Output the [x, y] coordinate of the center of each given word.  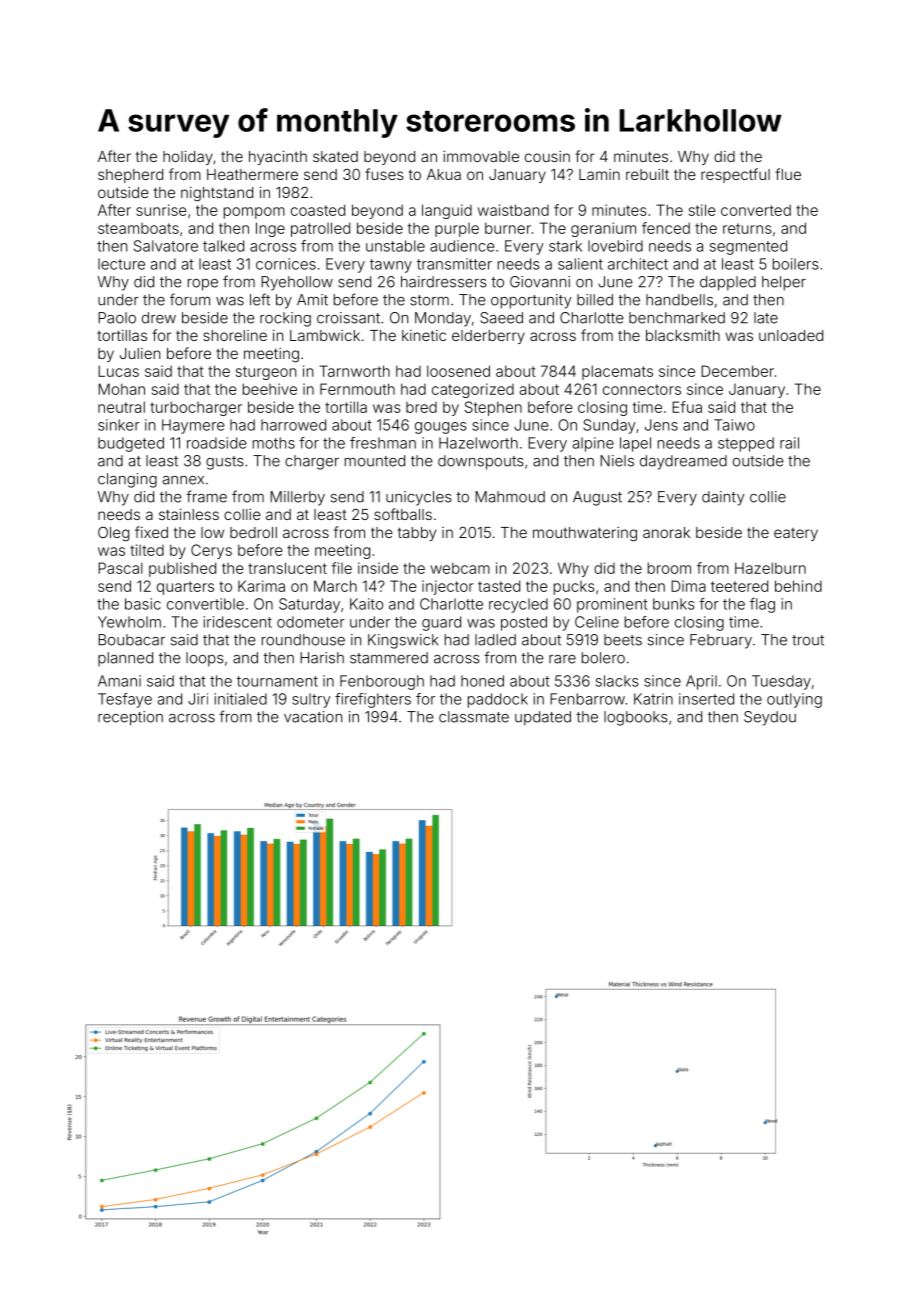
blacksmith [683, 335]
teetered [739, 586]
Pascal [120, 568]
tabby [417, 534]
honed [482, 681]
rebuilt [647, 174]
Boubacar [131, 640]
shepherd [130, 176]
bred [421, 407]
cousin [547, 156]
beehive [270, 389]
